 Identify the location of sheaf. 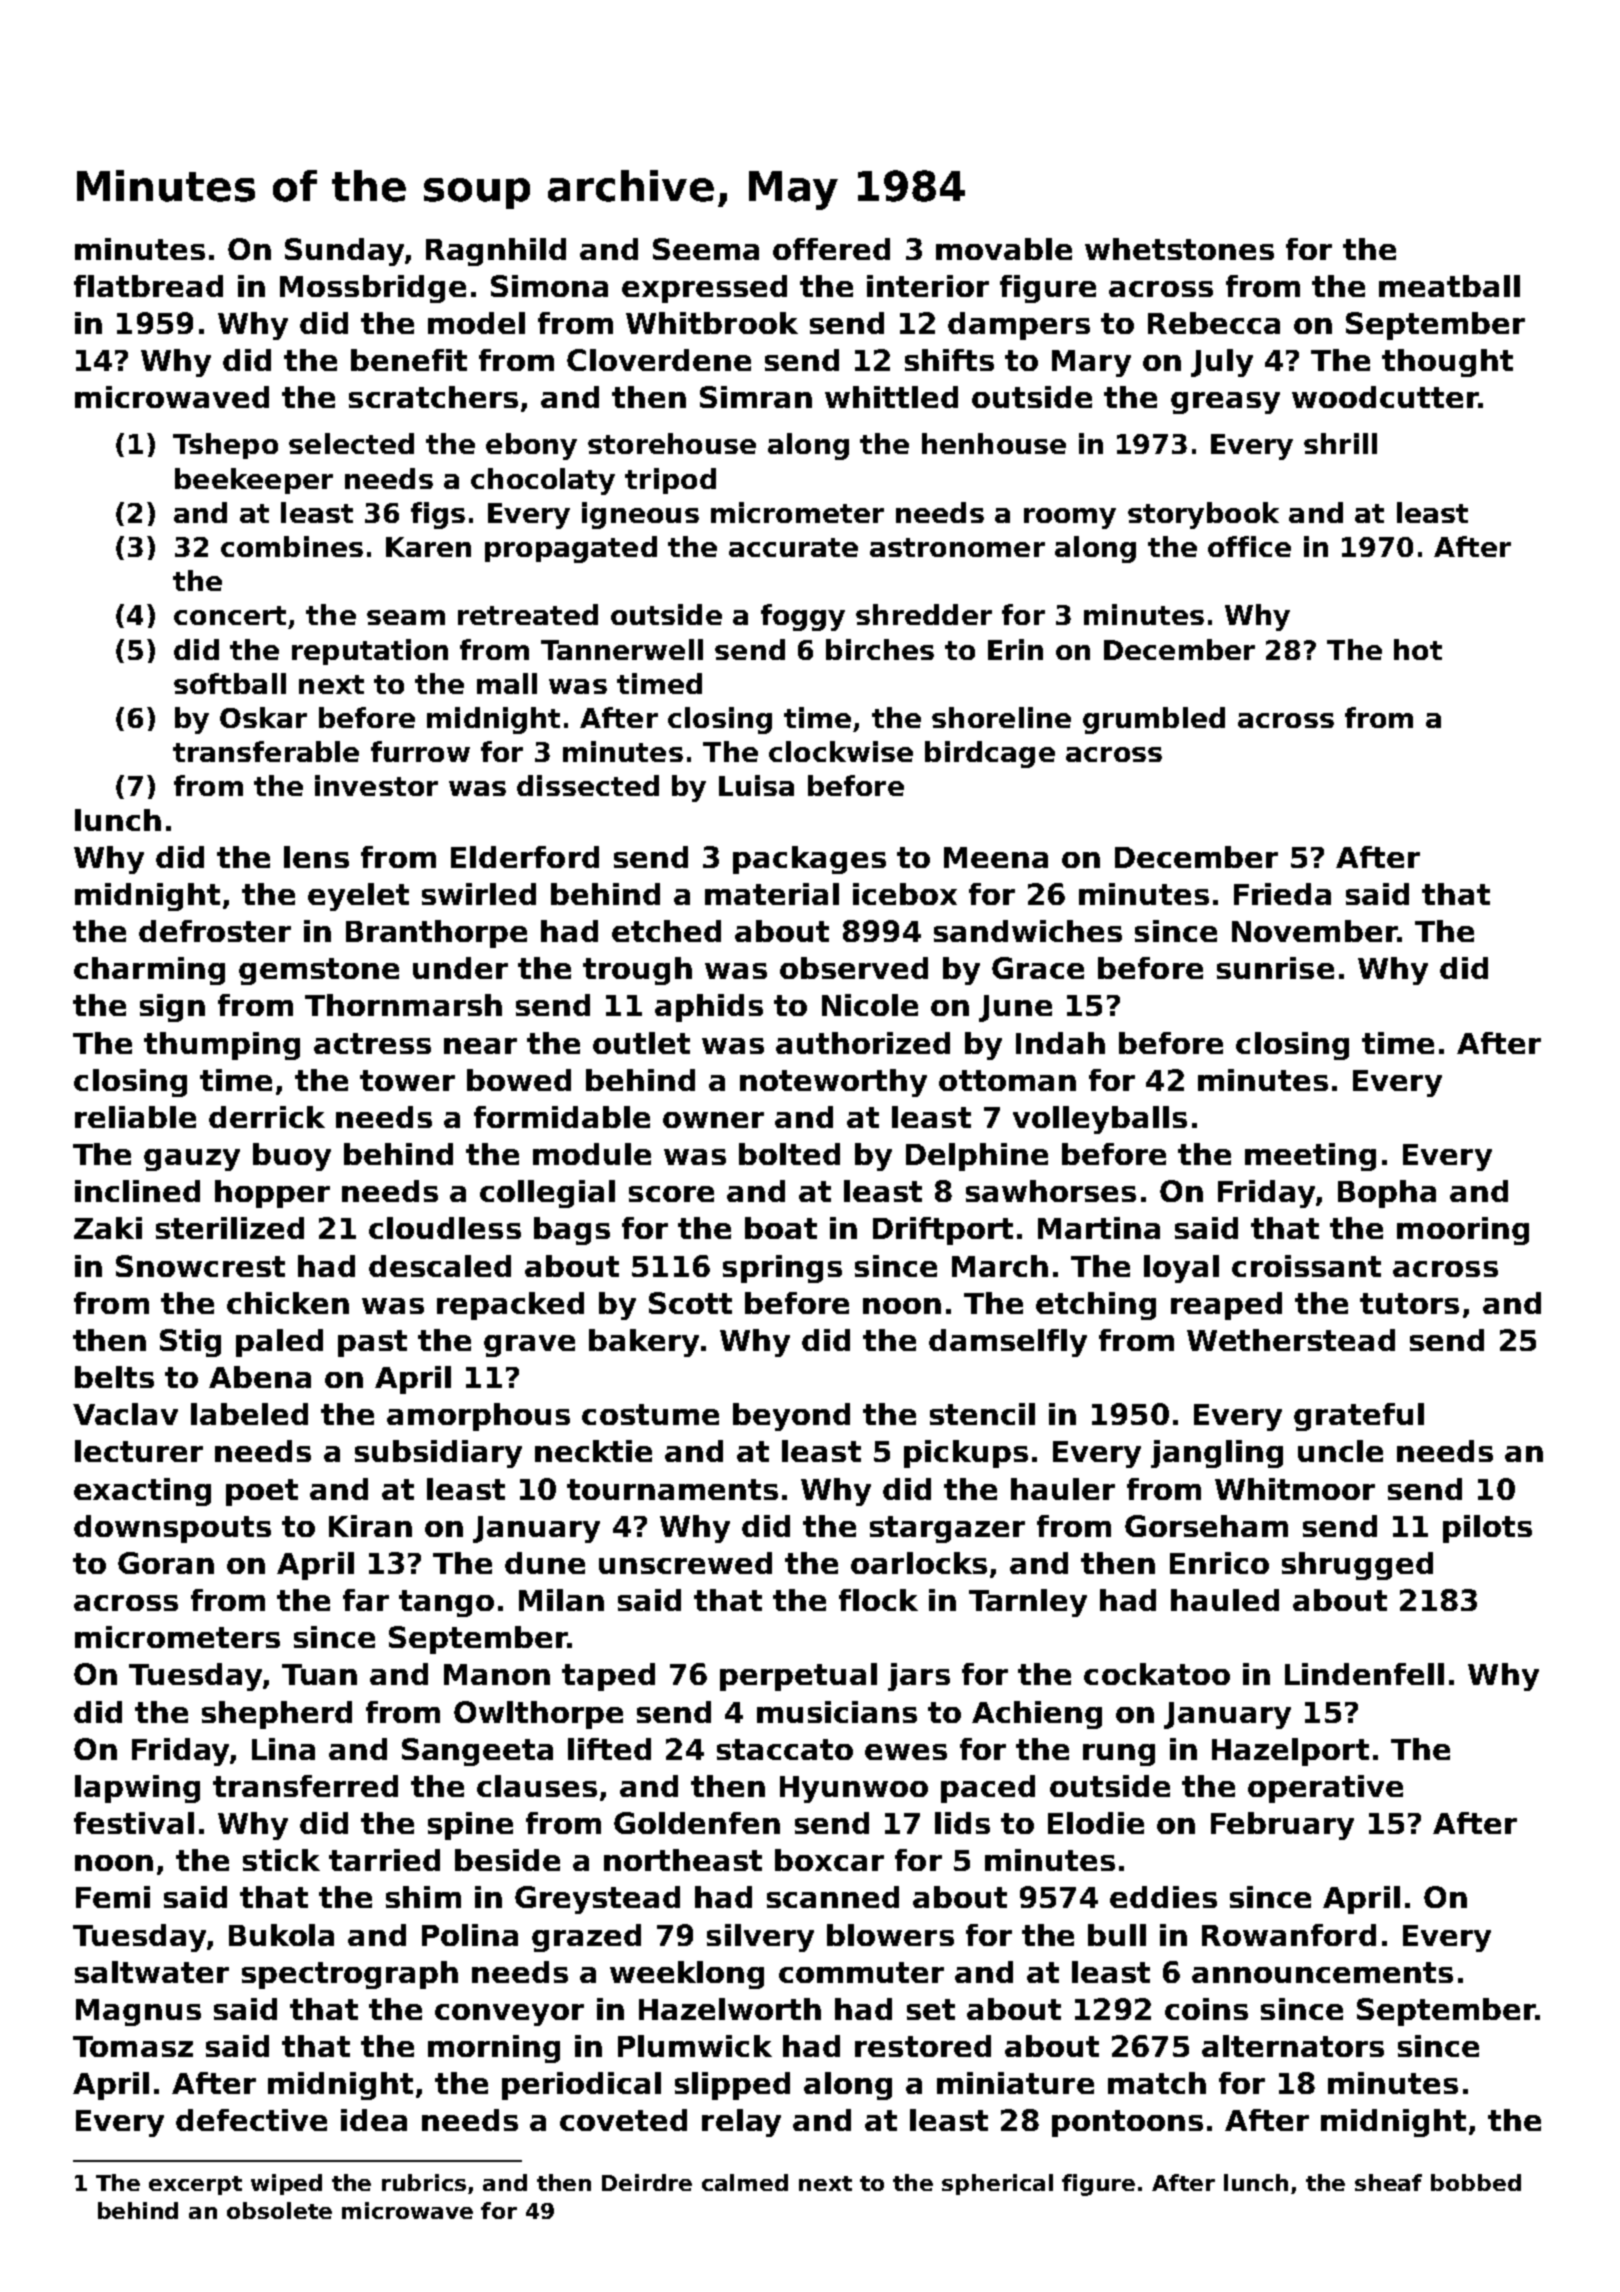
(1388, 2182).
